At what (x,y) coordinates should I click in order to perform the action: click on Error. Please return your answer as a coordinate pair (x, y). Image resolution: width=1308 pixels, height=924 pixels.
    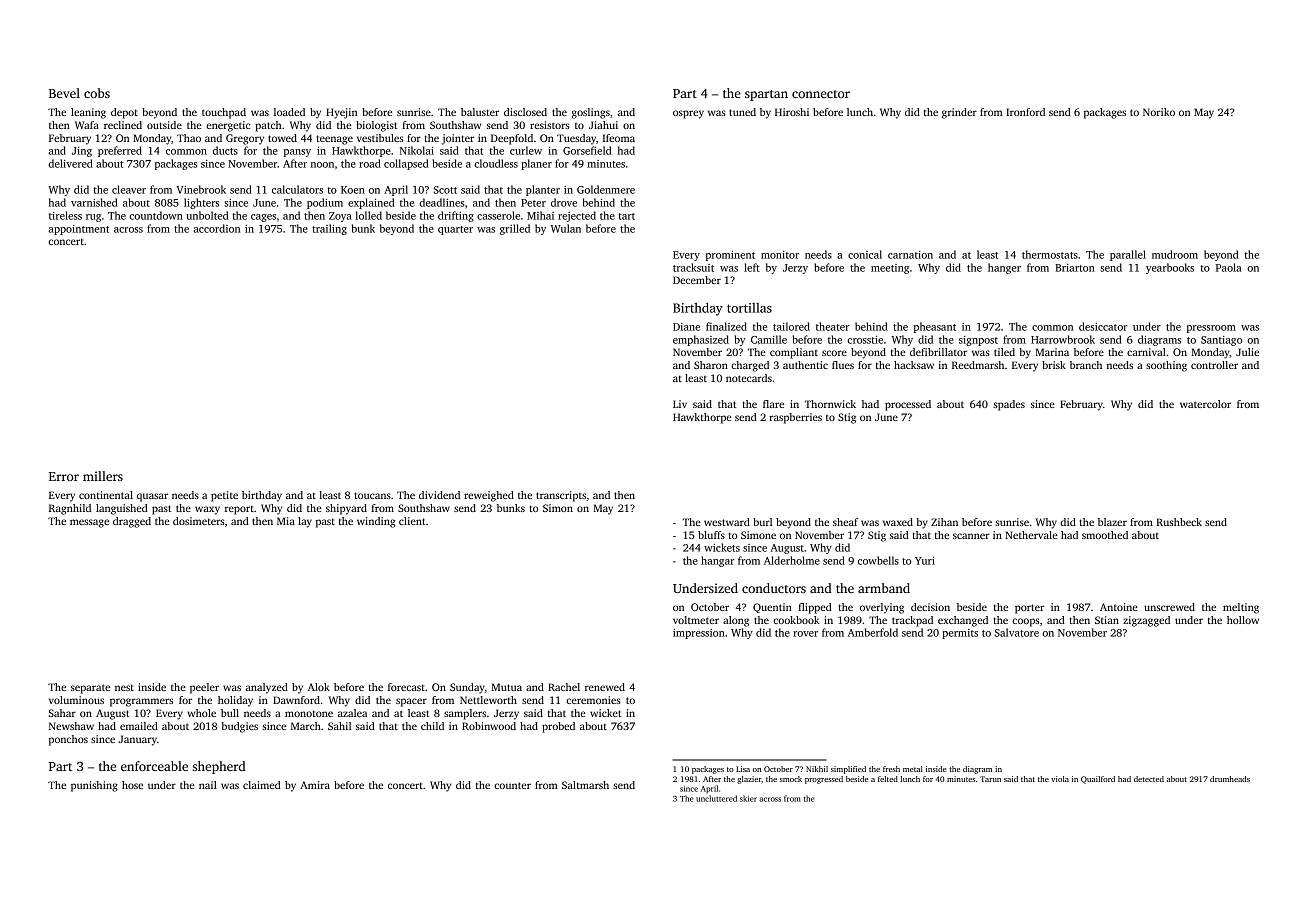
    Looking at the image, I should click on (64, 476).
